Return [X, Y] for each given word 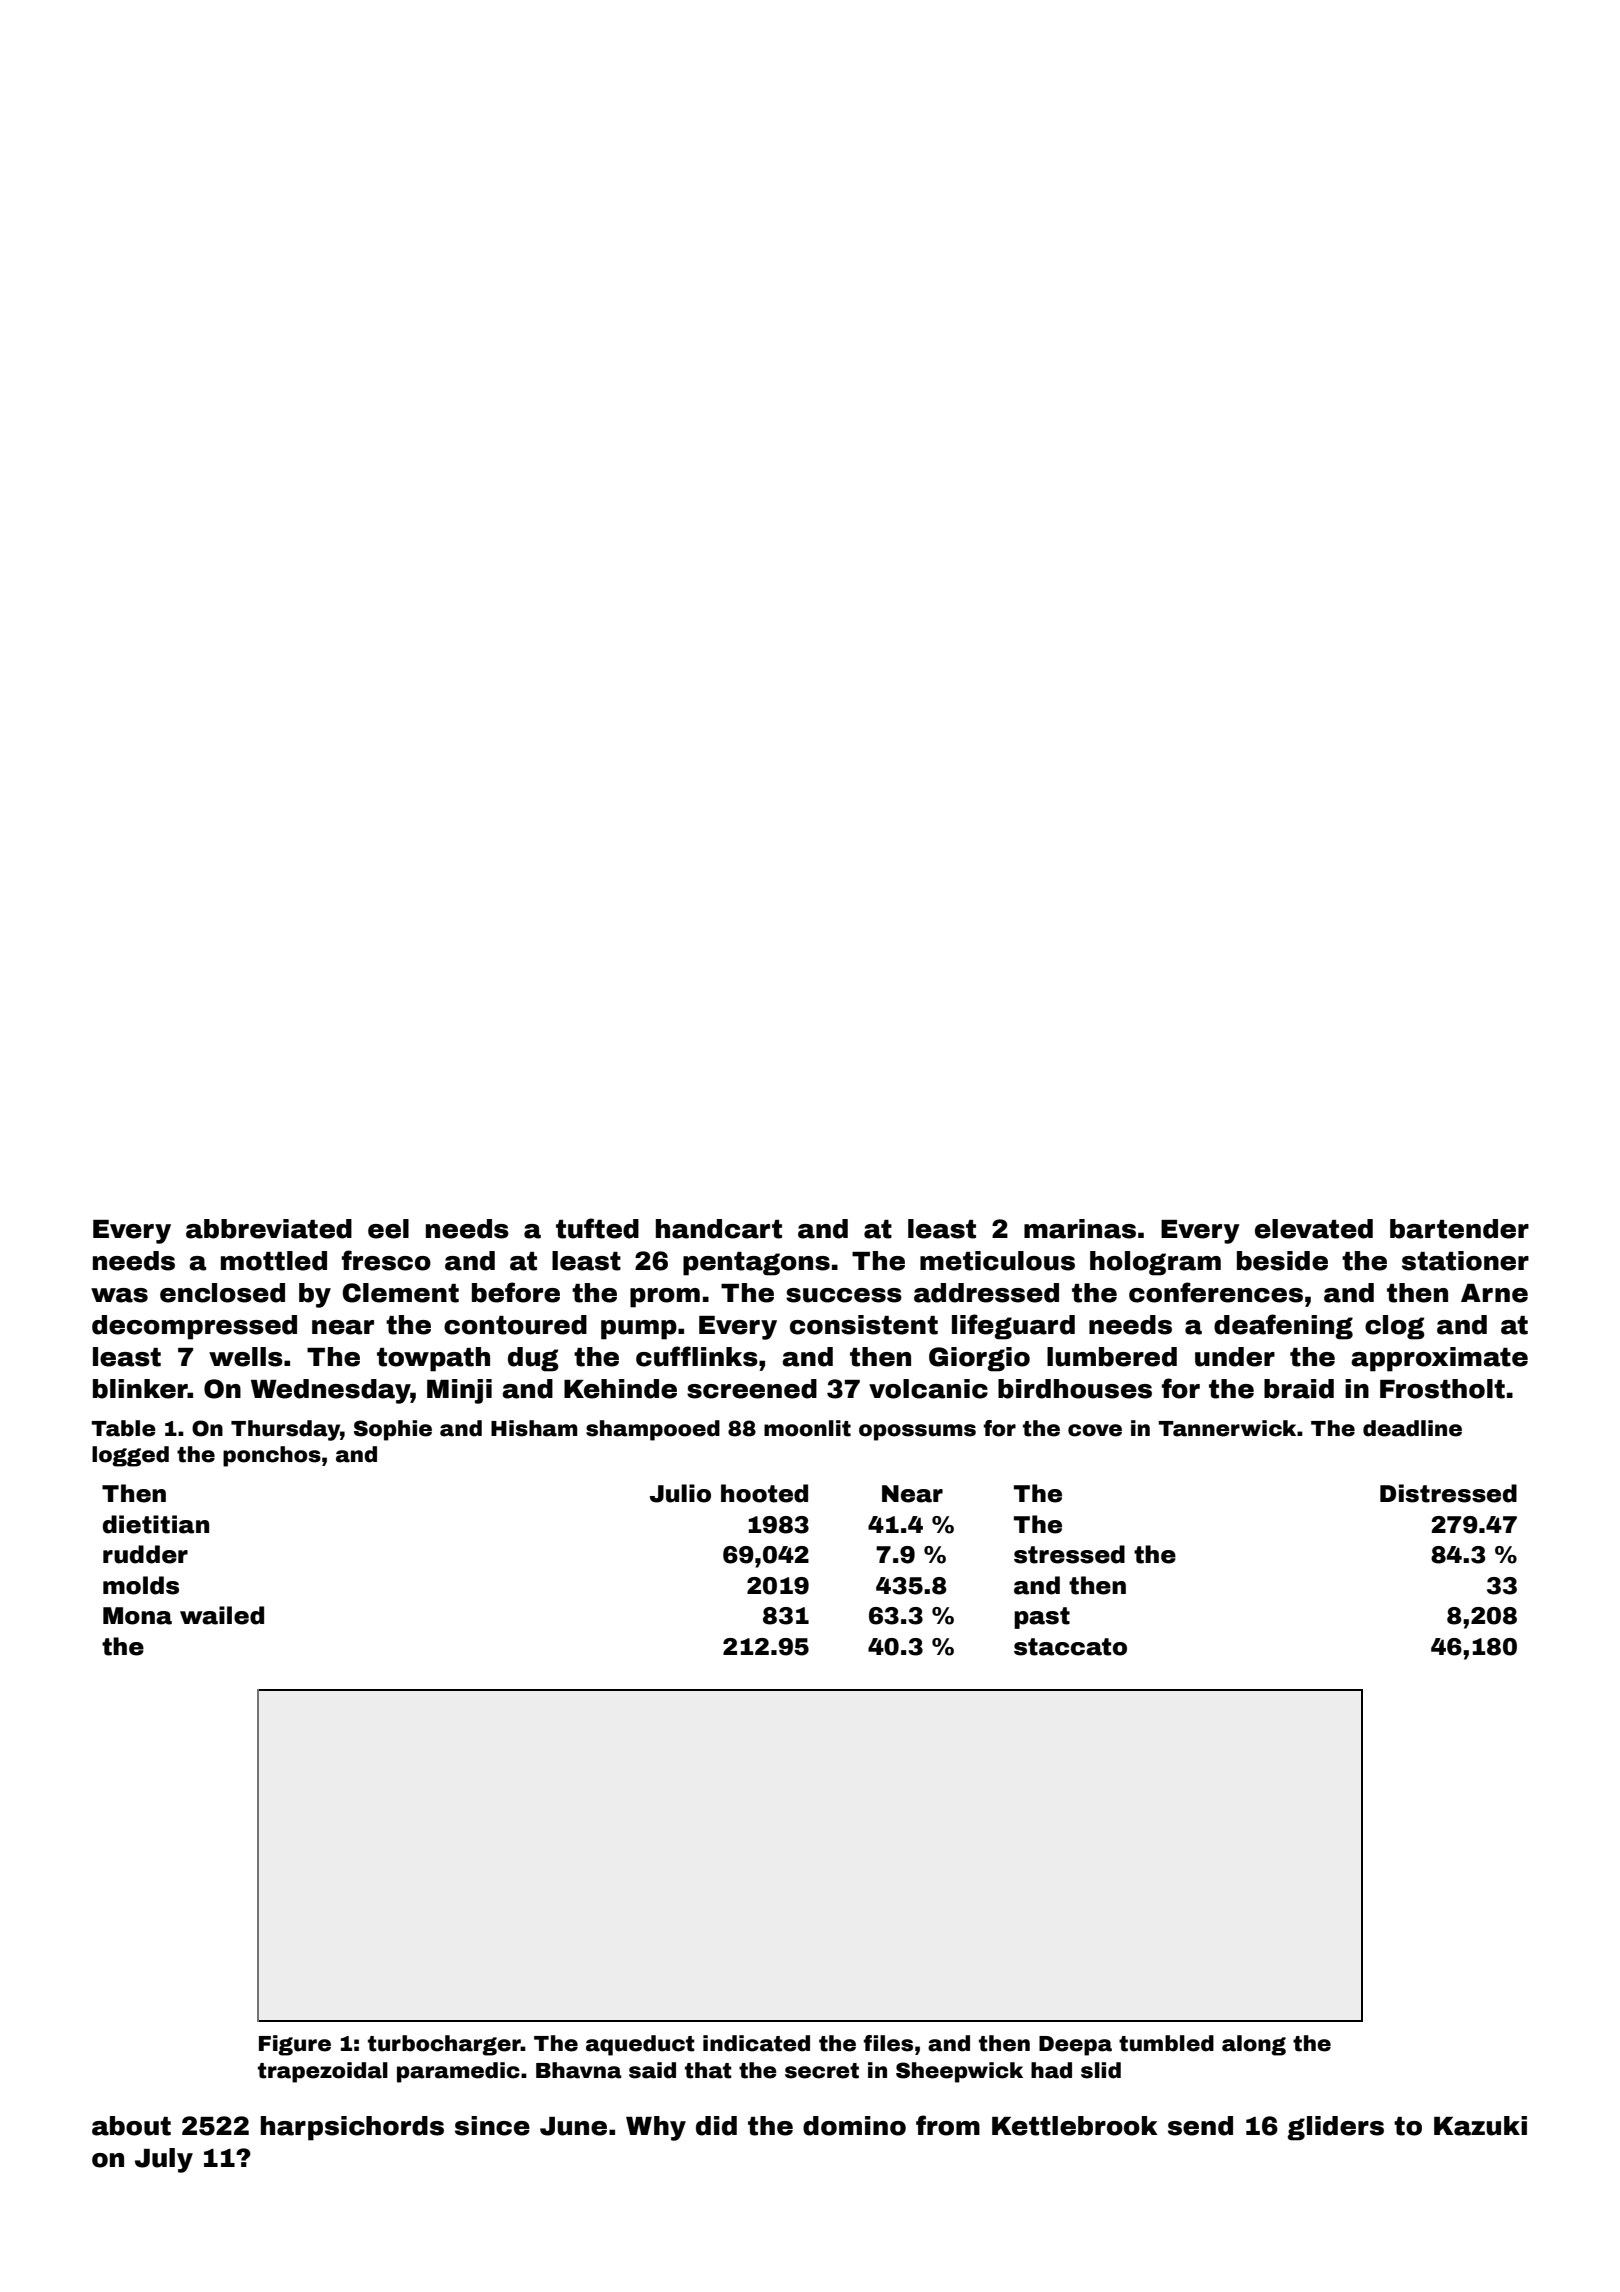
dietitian [156, 1524]
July [164, 2160]
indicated [756, 2043]
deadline [1412, 1428]
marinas [1080, 1229]
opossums [917, 1432]
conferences [1216, 1292]
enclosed [222, 1293]
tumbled [1166, 2043]
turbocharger [444, 2045]
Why [656, 2128]
